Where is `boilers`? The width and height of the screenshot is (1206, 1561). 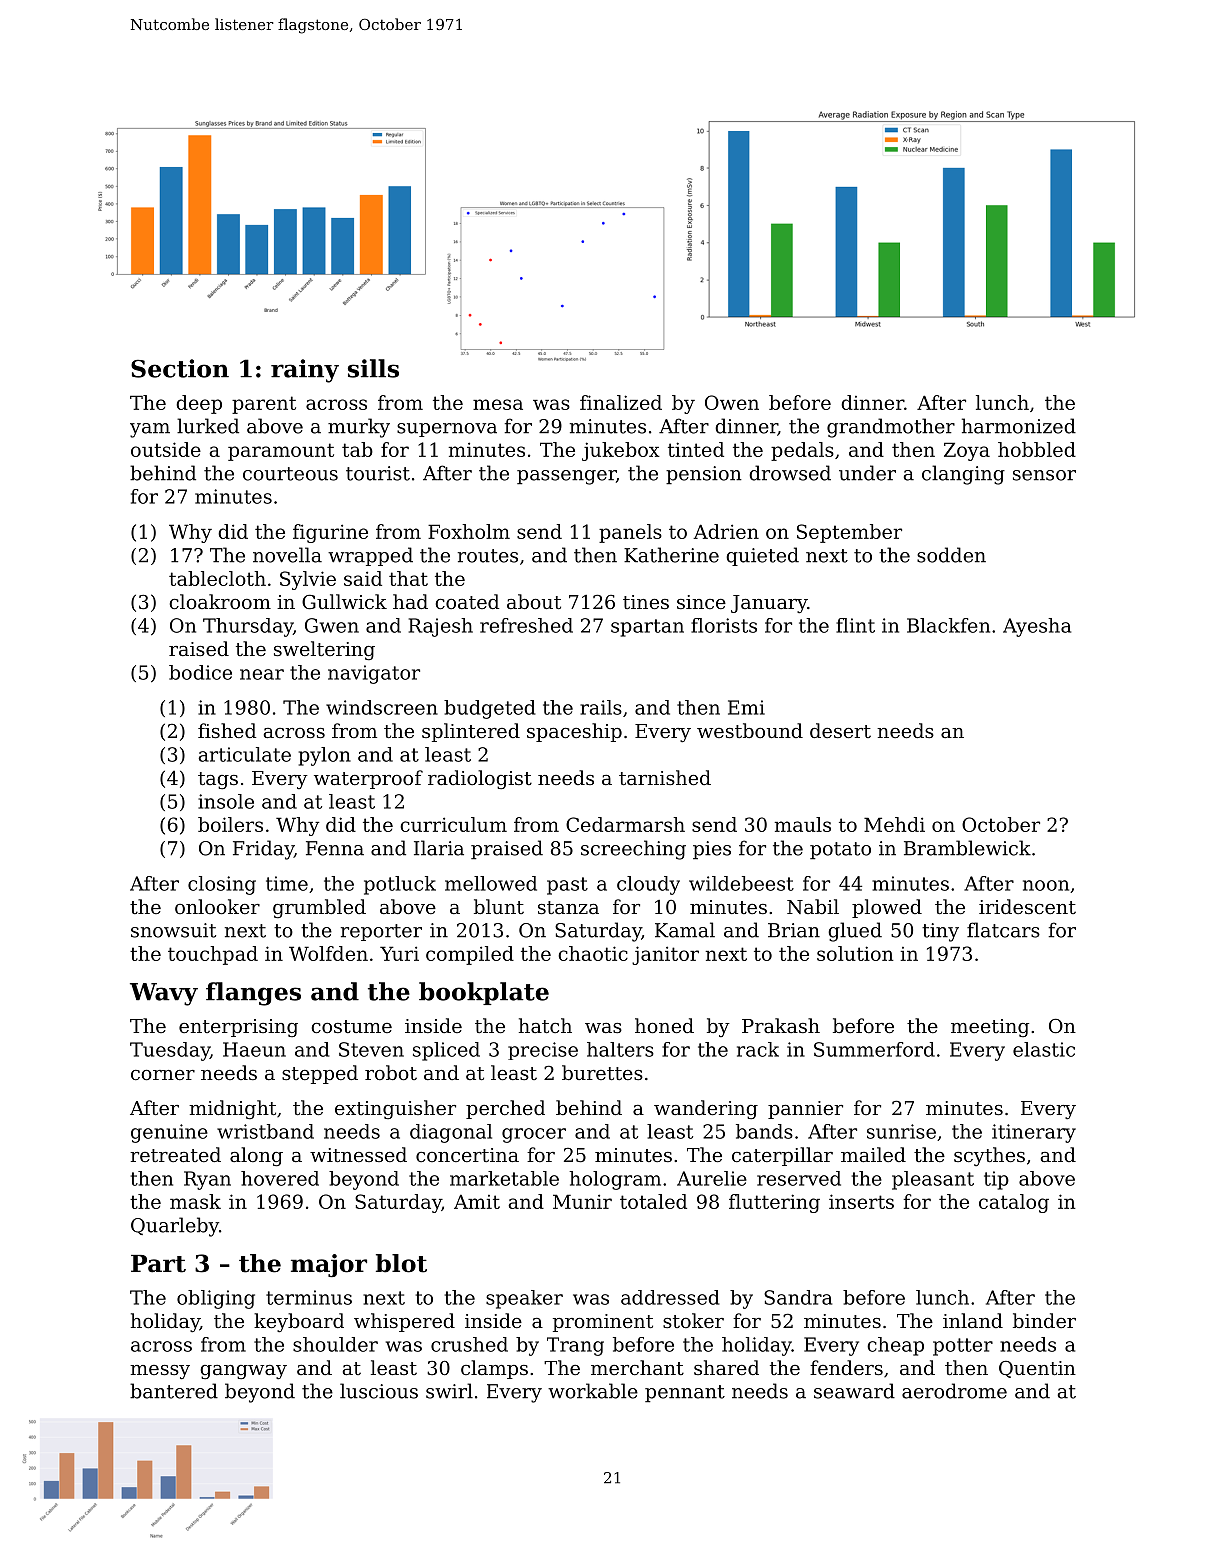
boilers is located at coordinates (230, 824).
